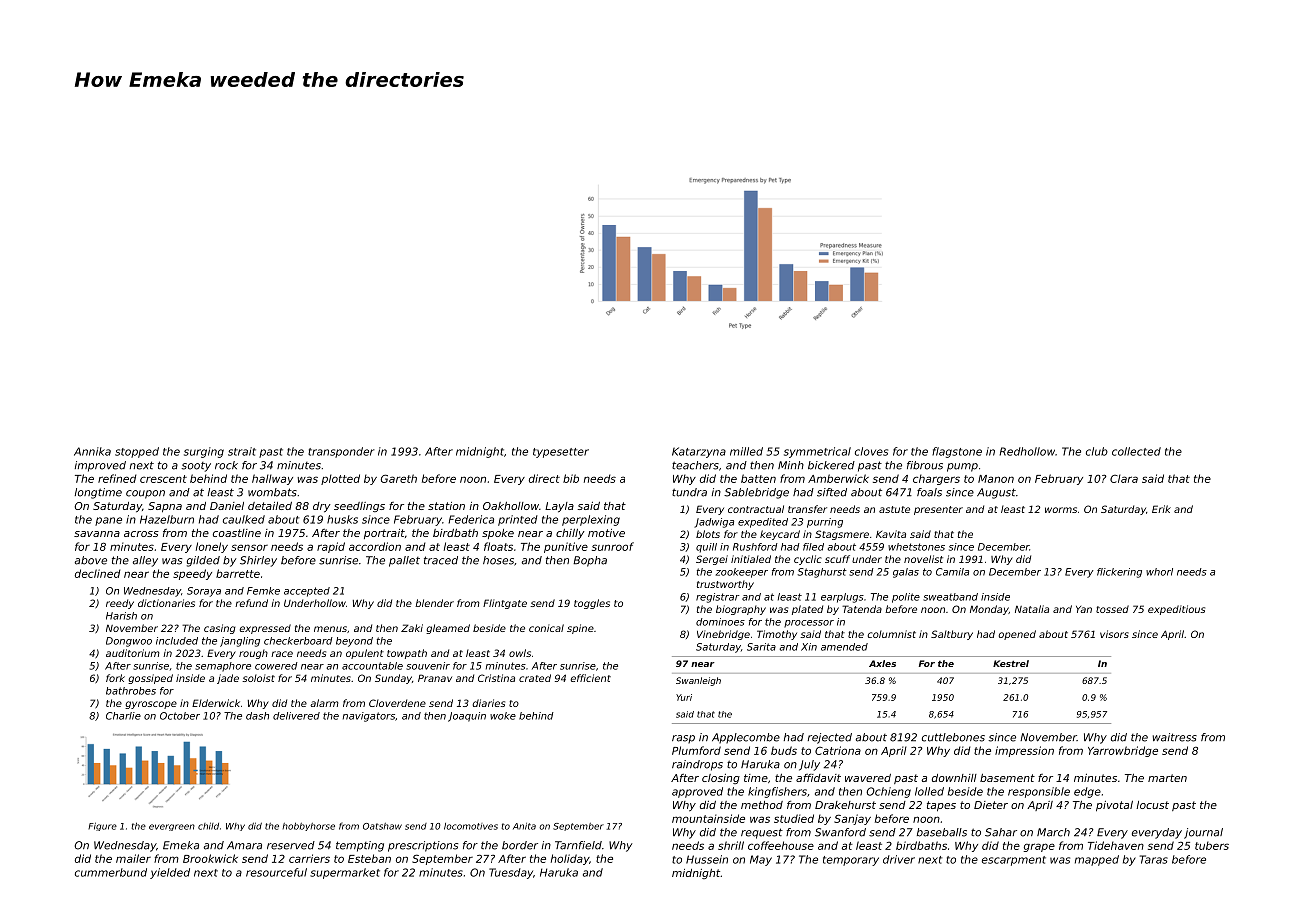 Image resolution: width=1308 pixels, height=924 pixels. Describe the element at coordinates (123, 716) in the screenshot. I see `Charlie` at that location.
